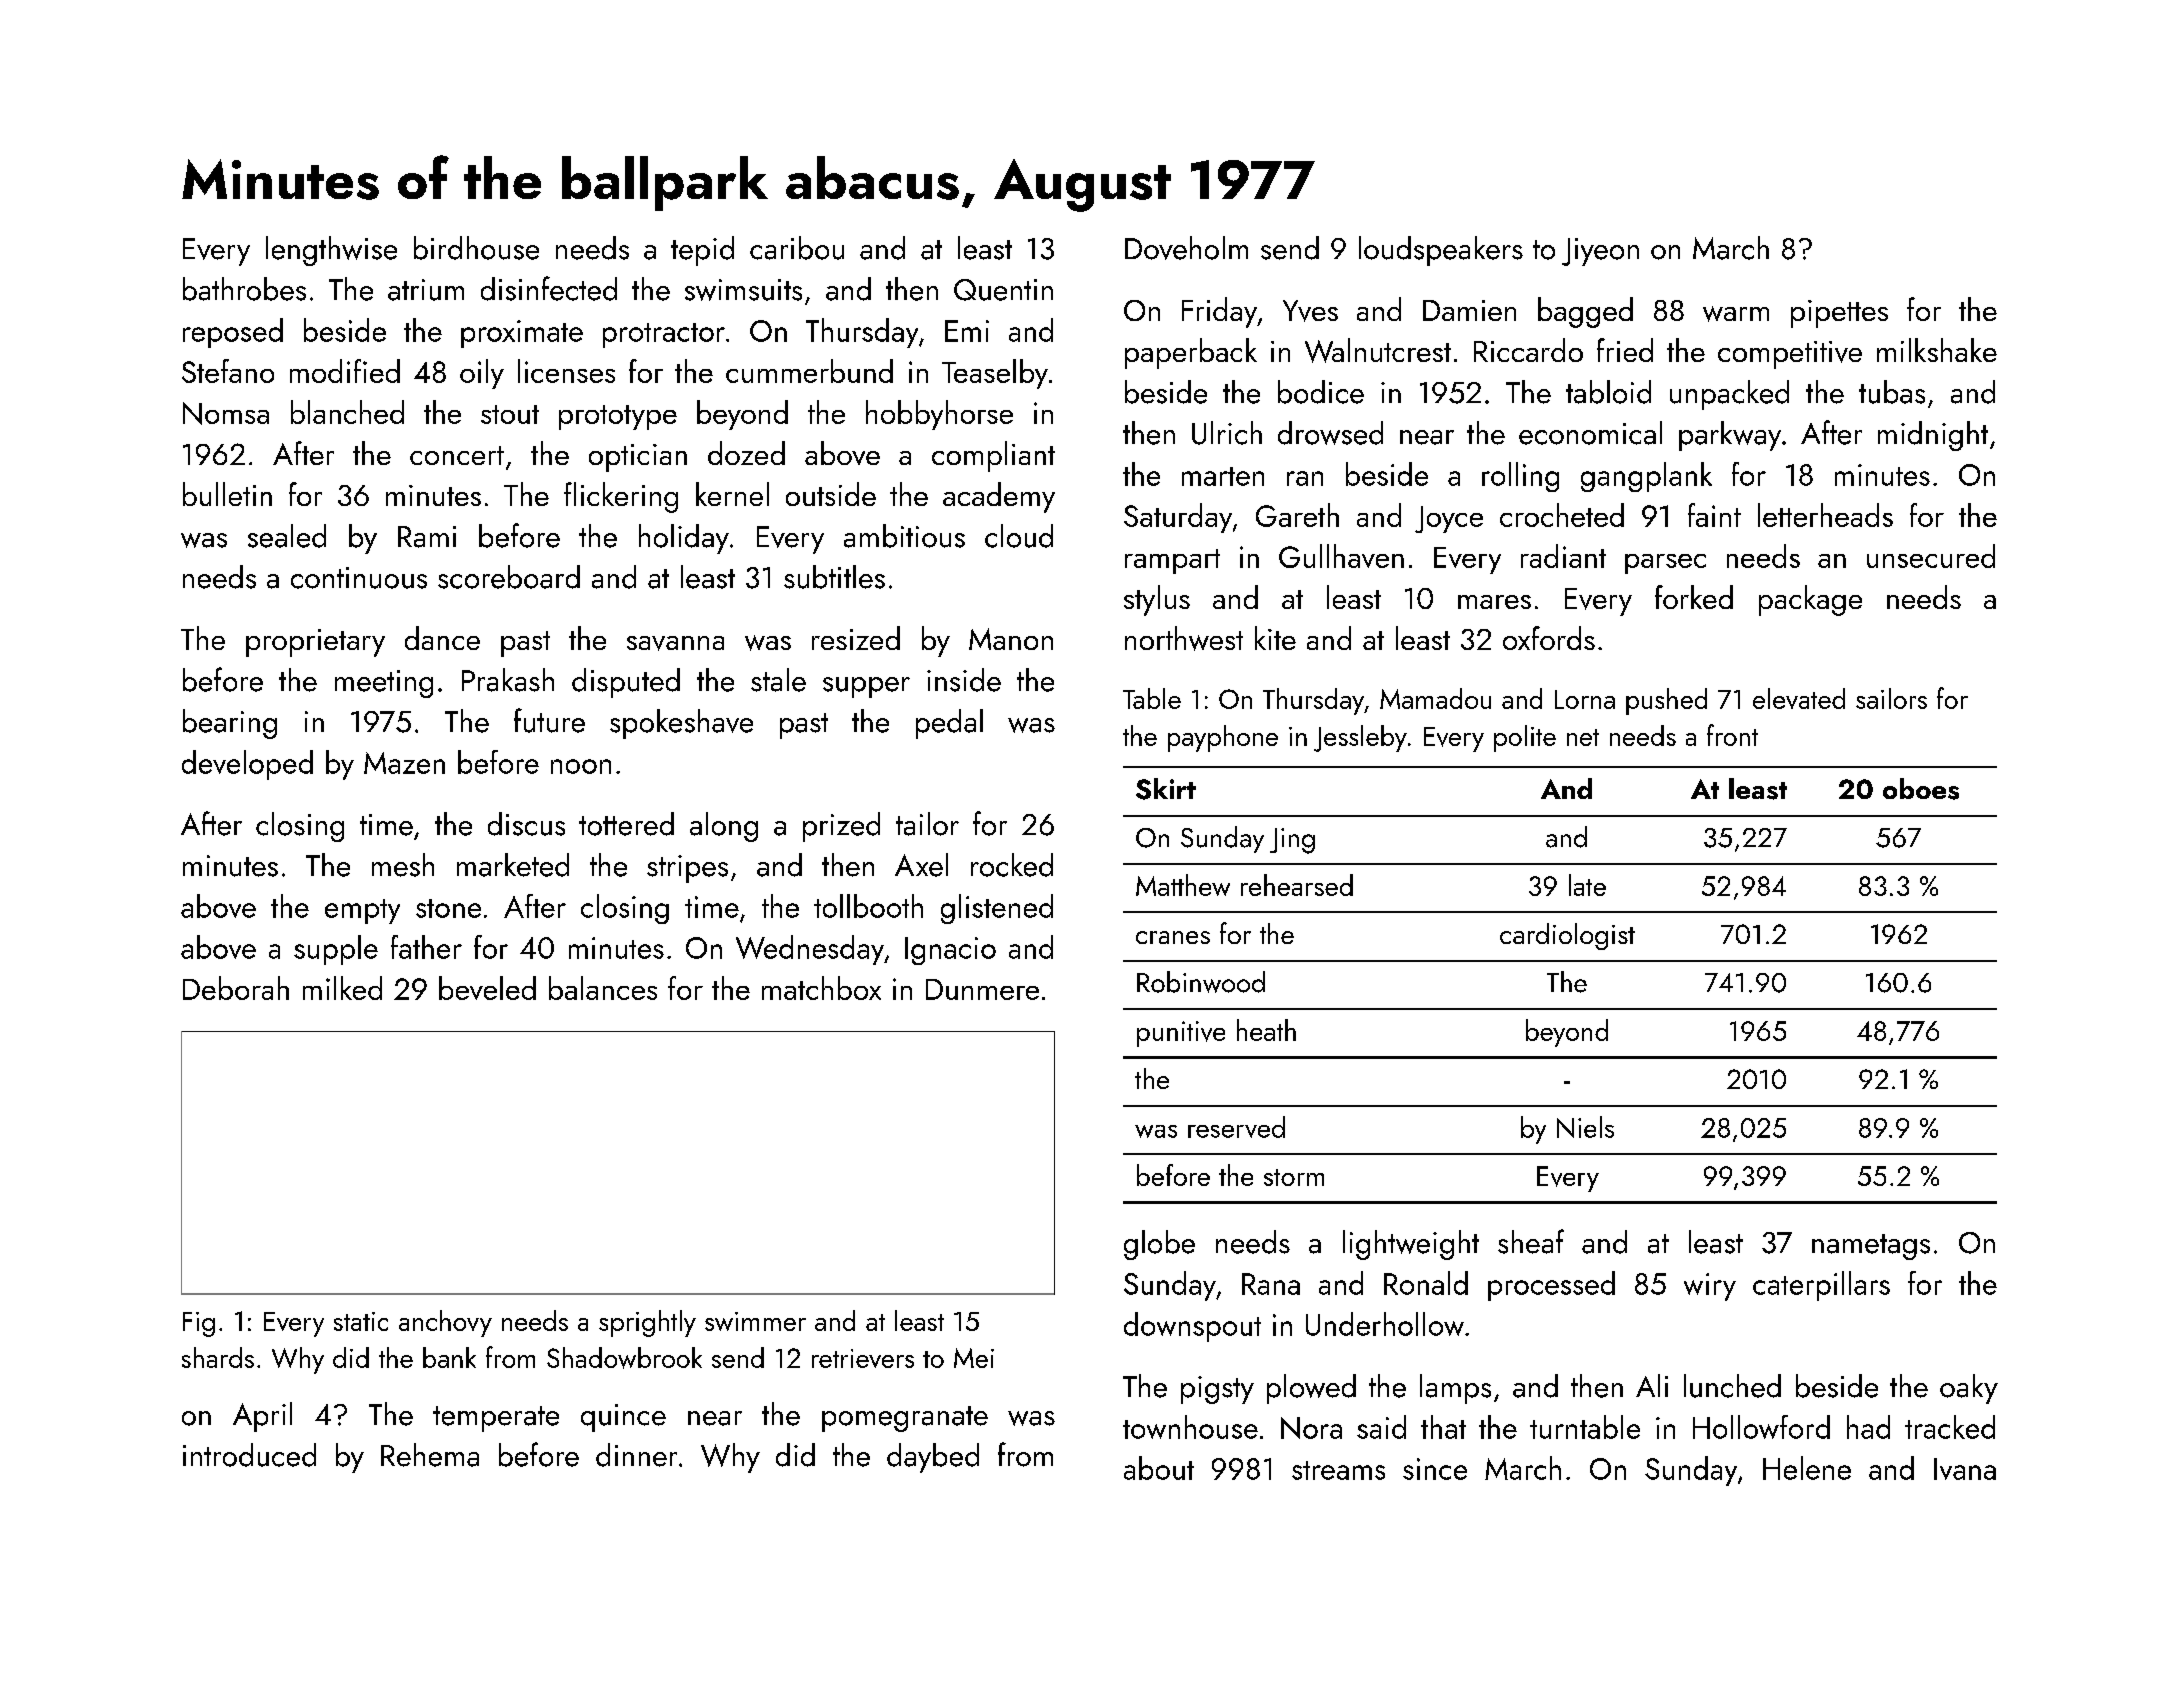 This document has width=2178, height=1683. I want to click on about, so click(1159, 1468).
